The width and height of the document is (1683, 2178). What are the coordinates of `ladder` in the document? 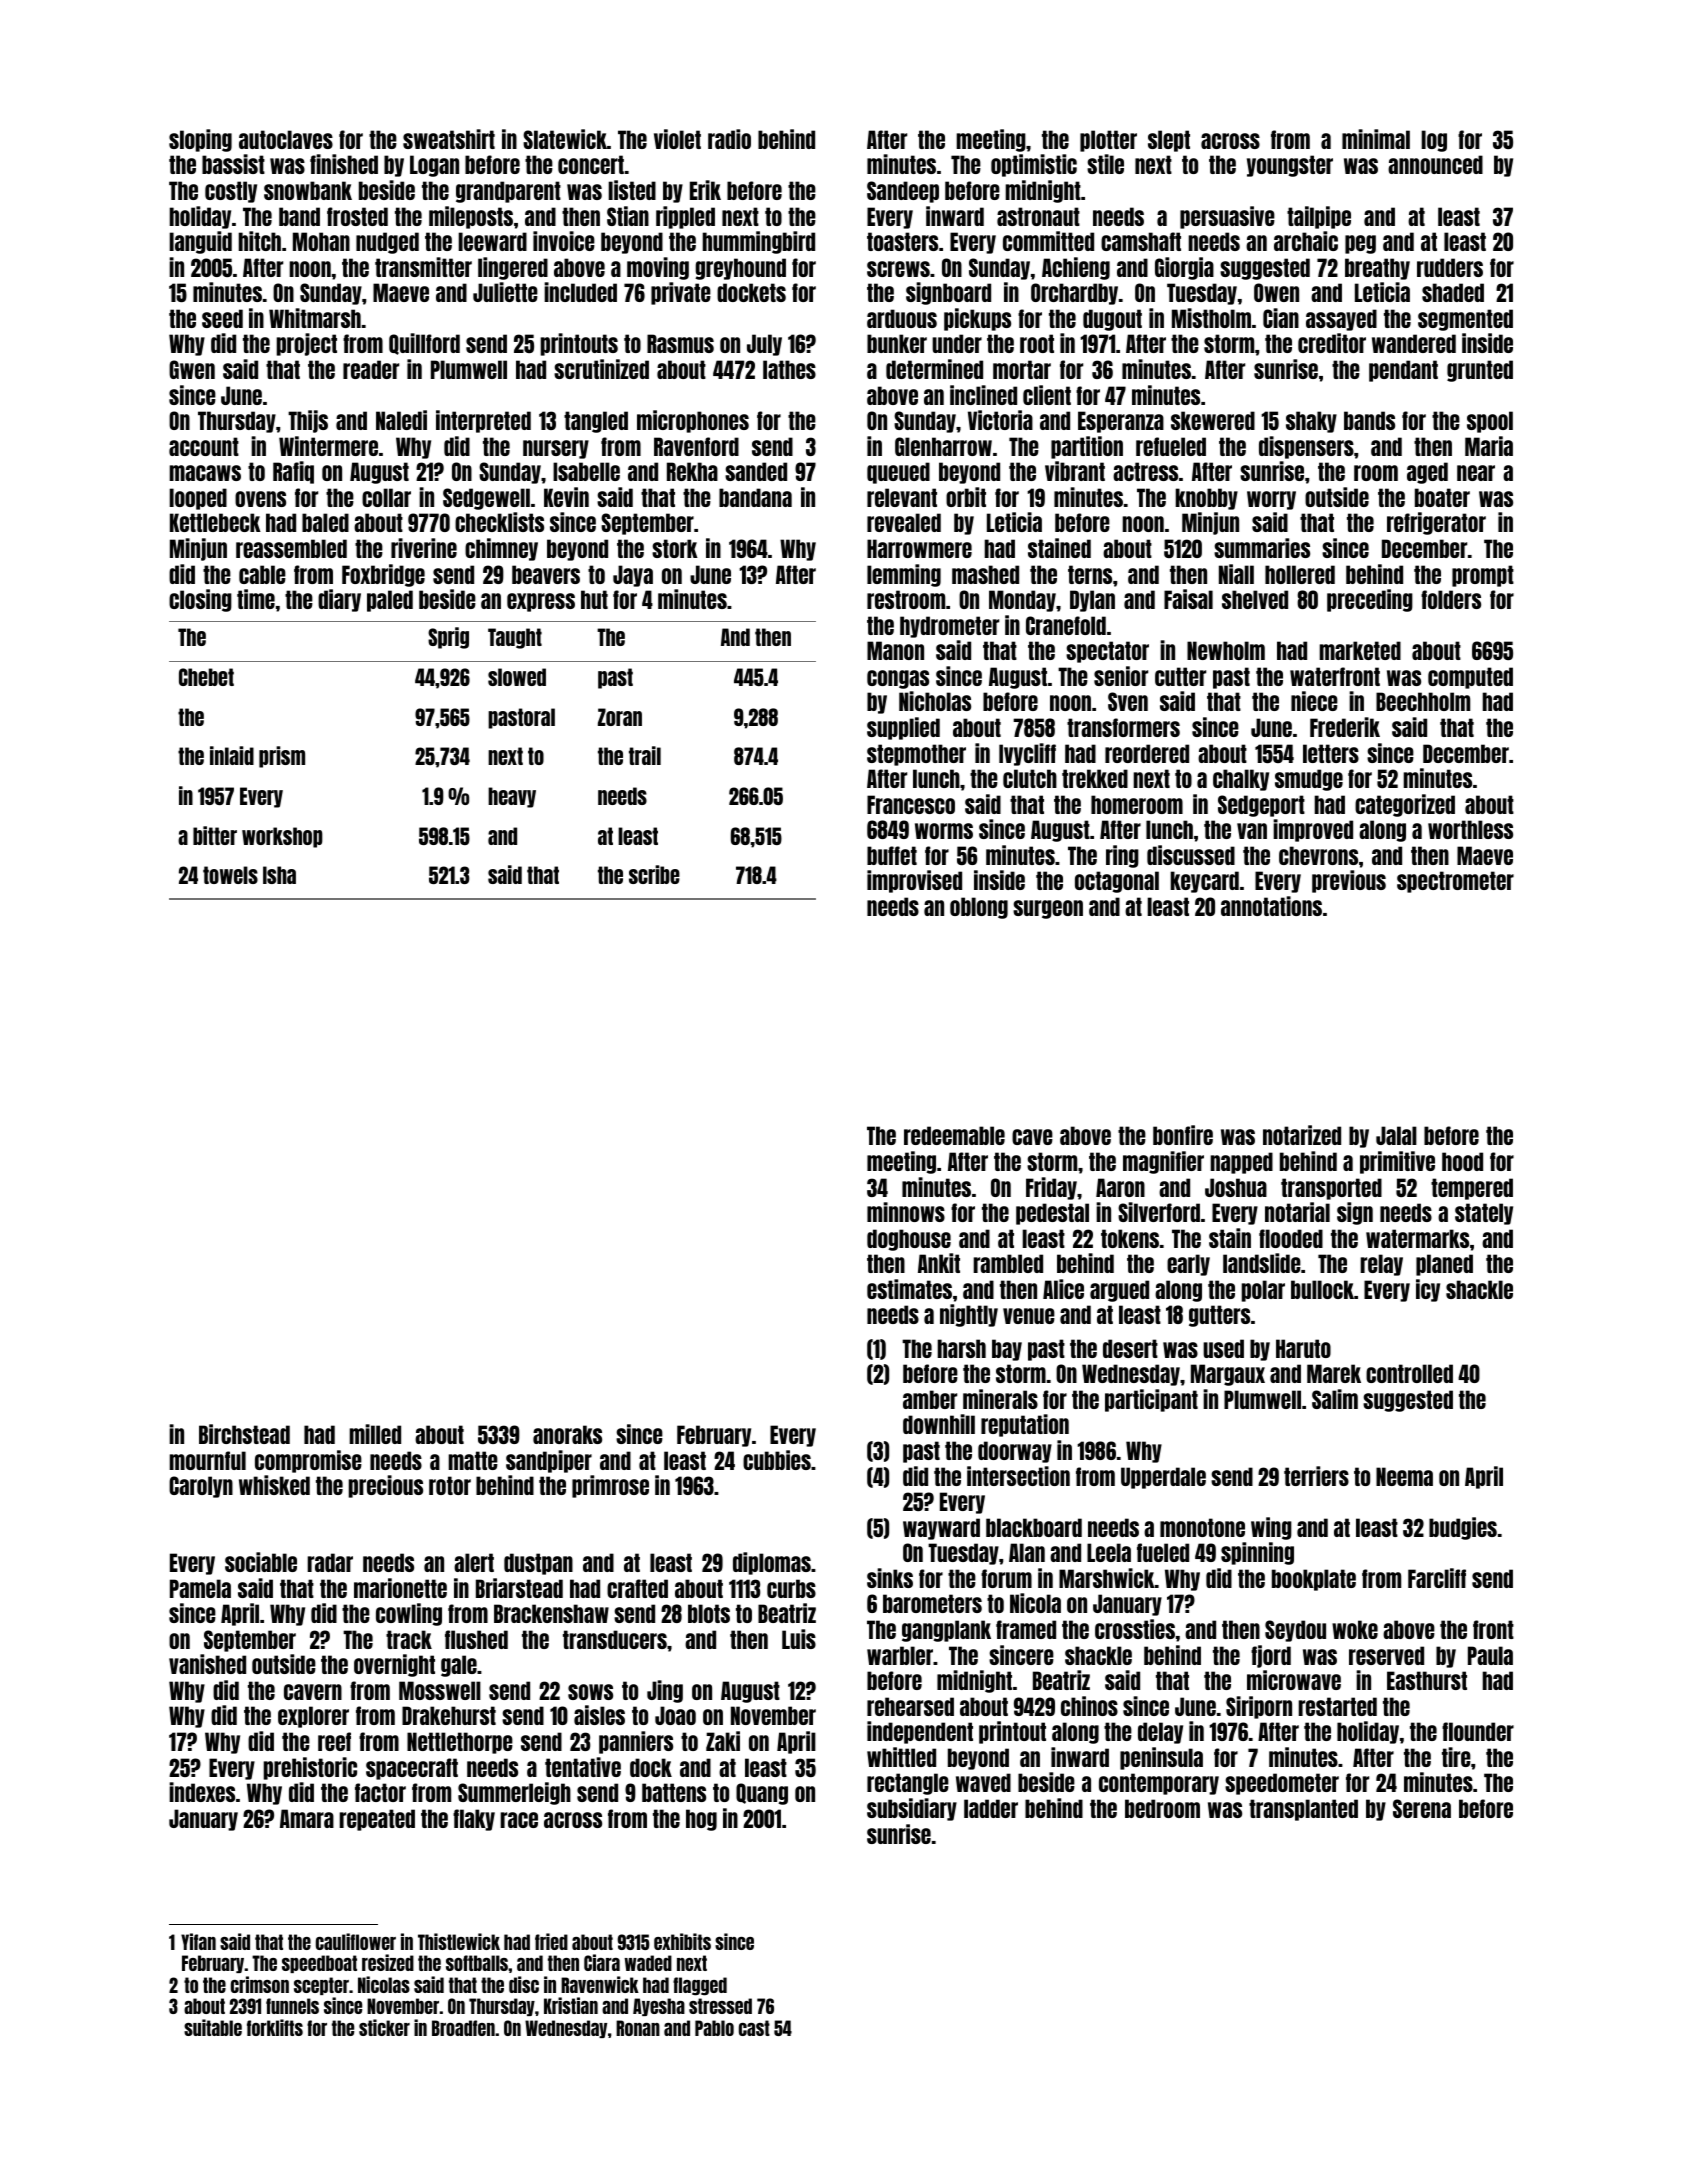 It's located at (991, 1808).
